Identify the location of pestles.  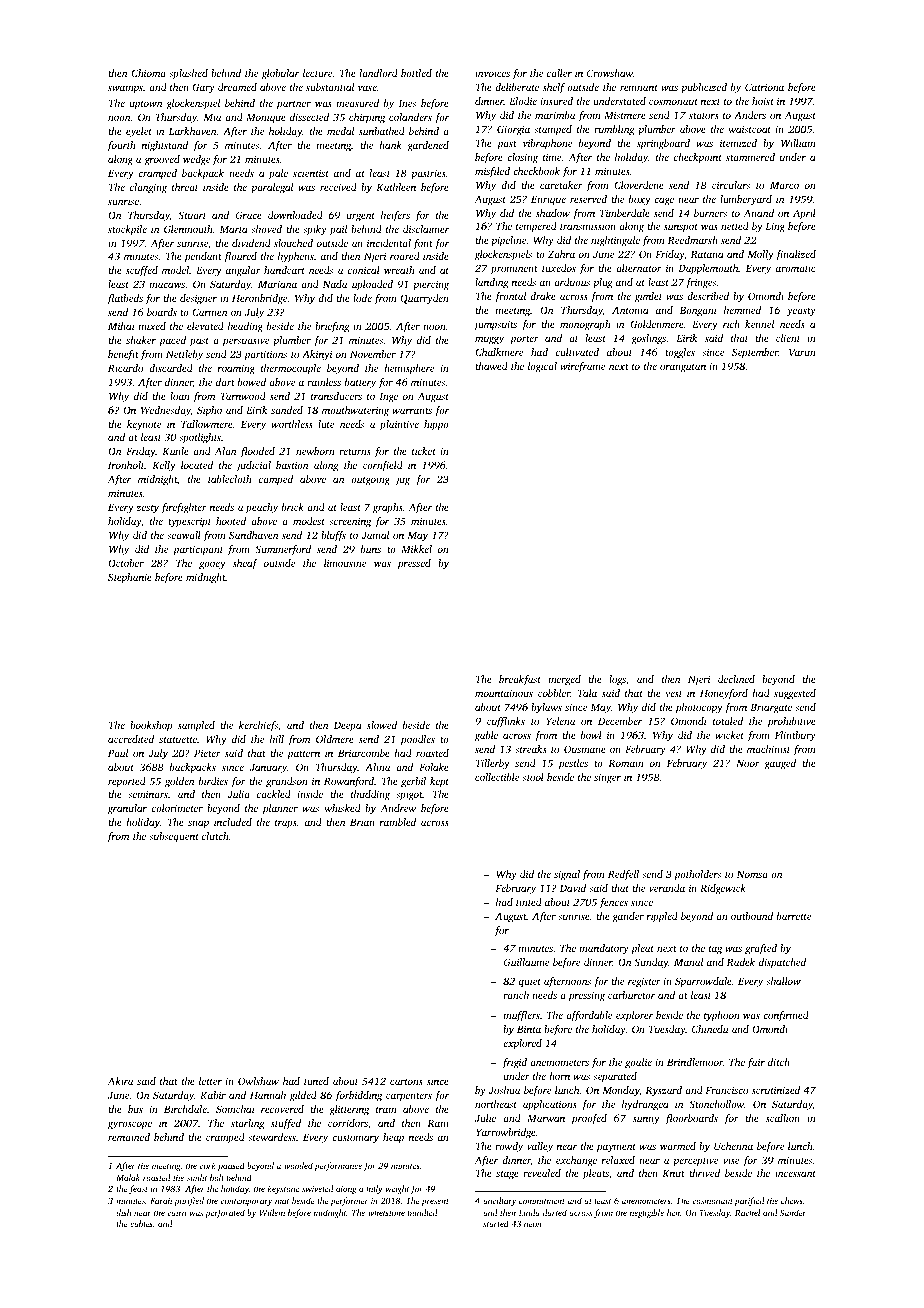
(573, 764).
